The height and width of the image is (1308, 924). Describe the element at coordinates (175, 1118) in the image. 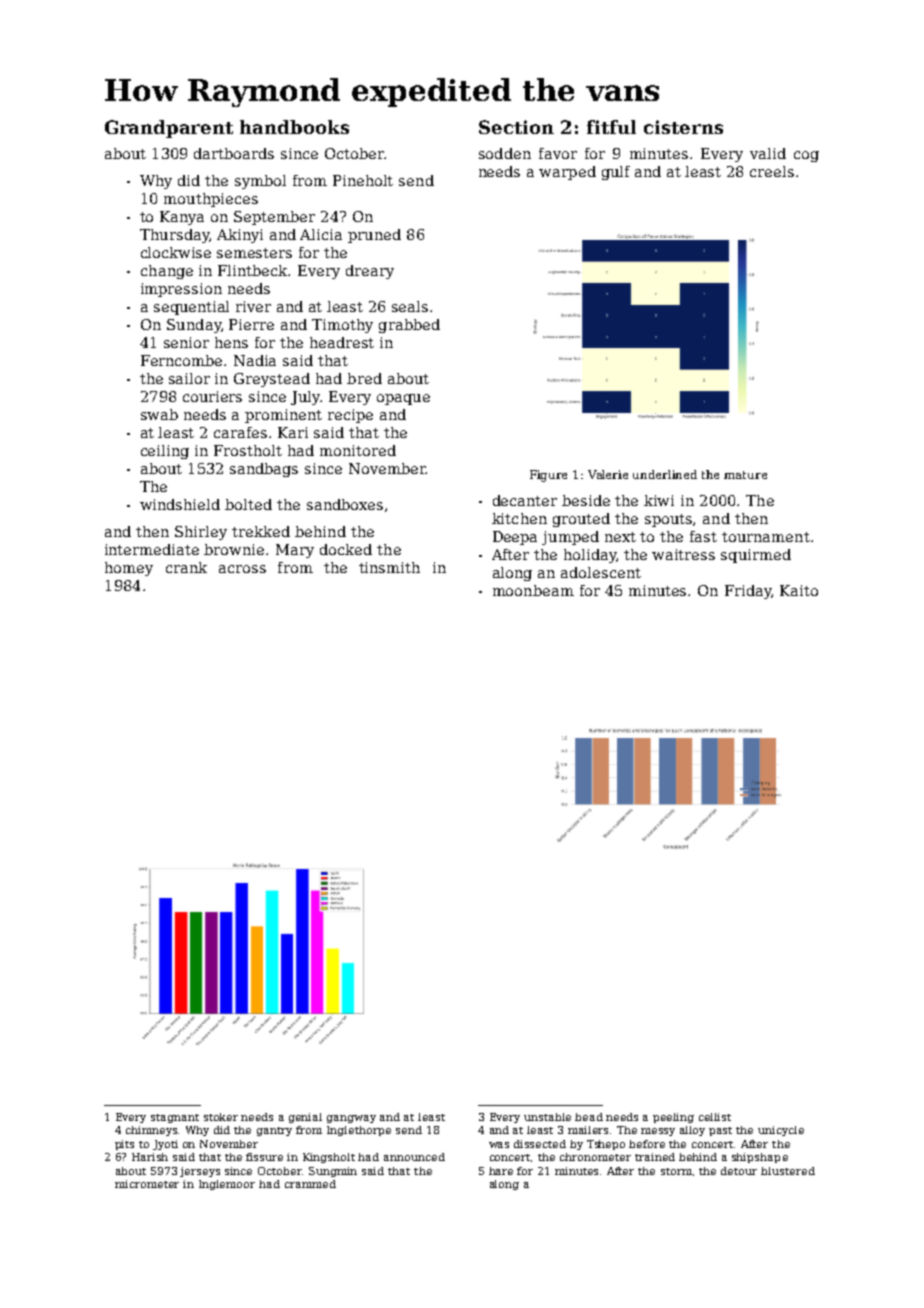

I see `stagnant` at that location.
